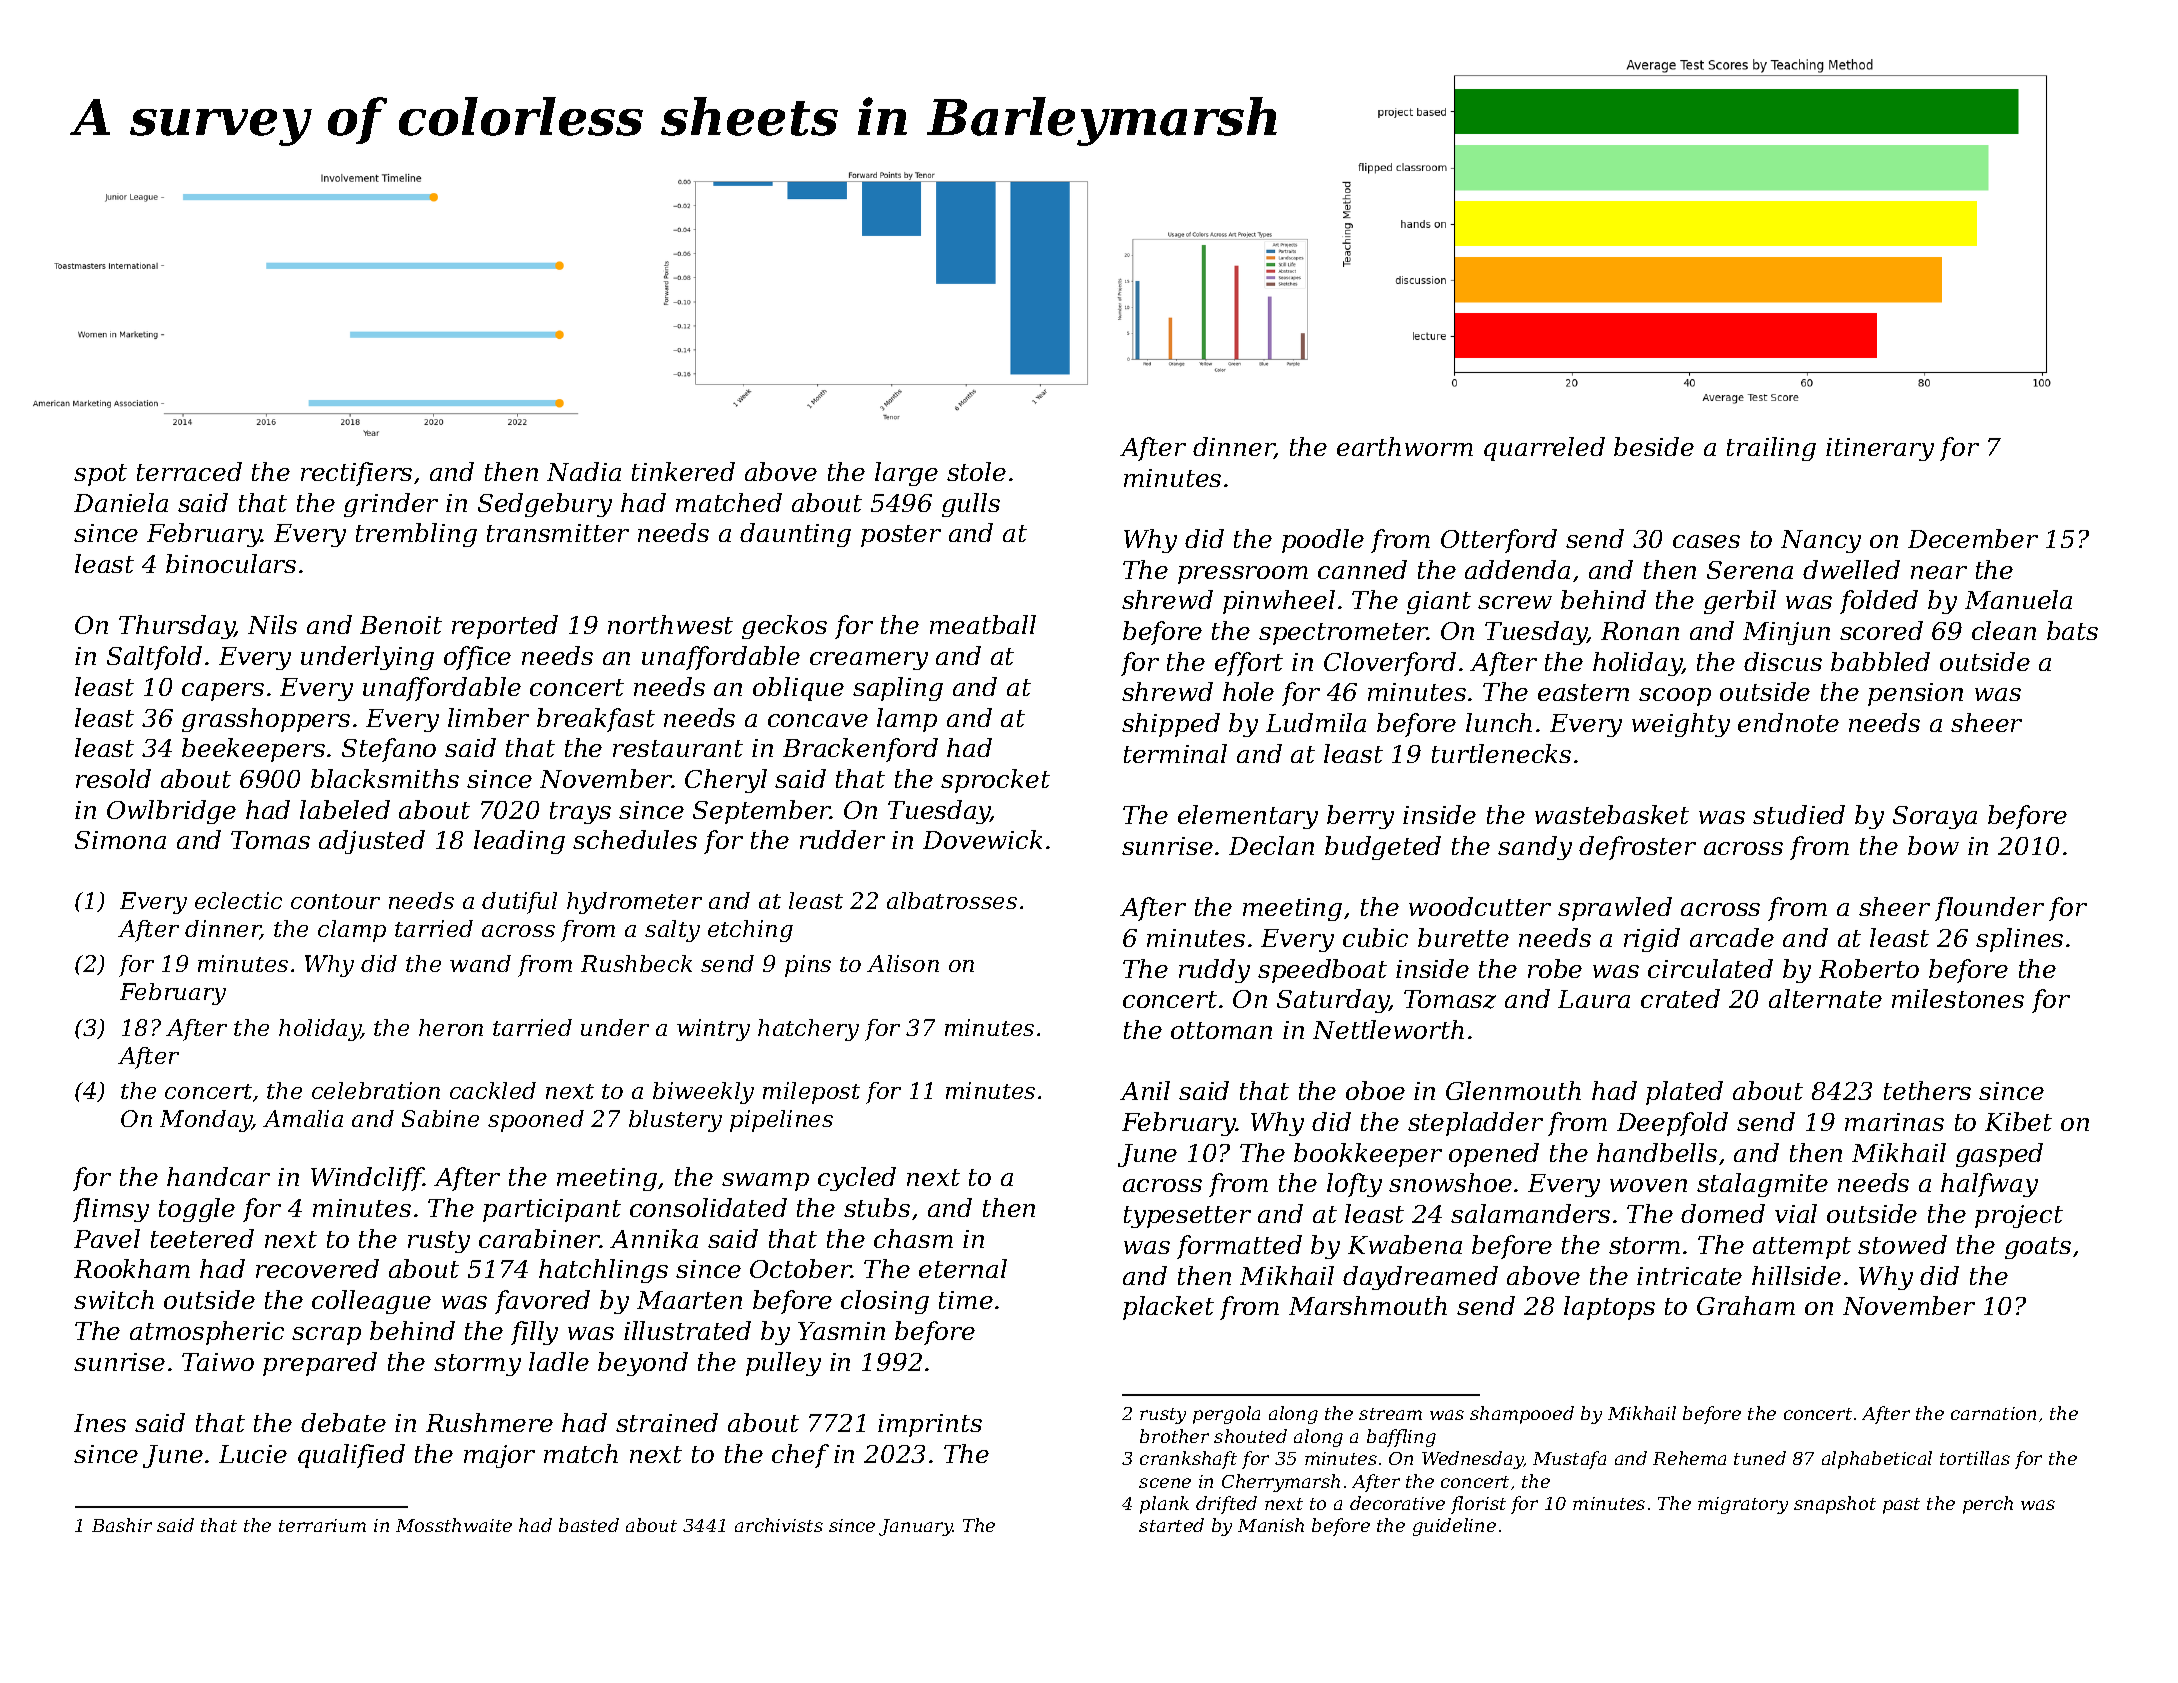 This page has height=1683, width=2178. I want to click on rudder, so click(842, 839).
